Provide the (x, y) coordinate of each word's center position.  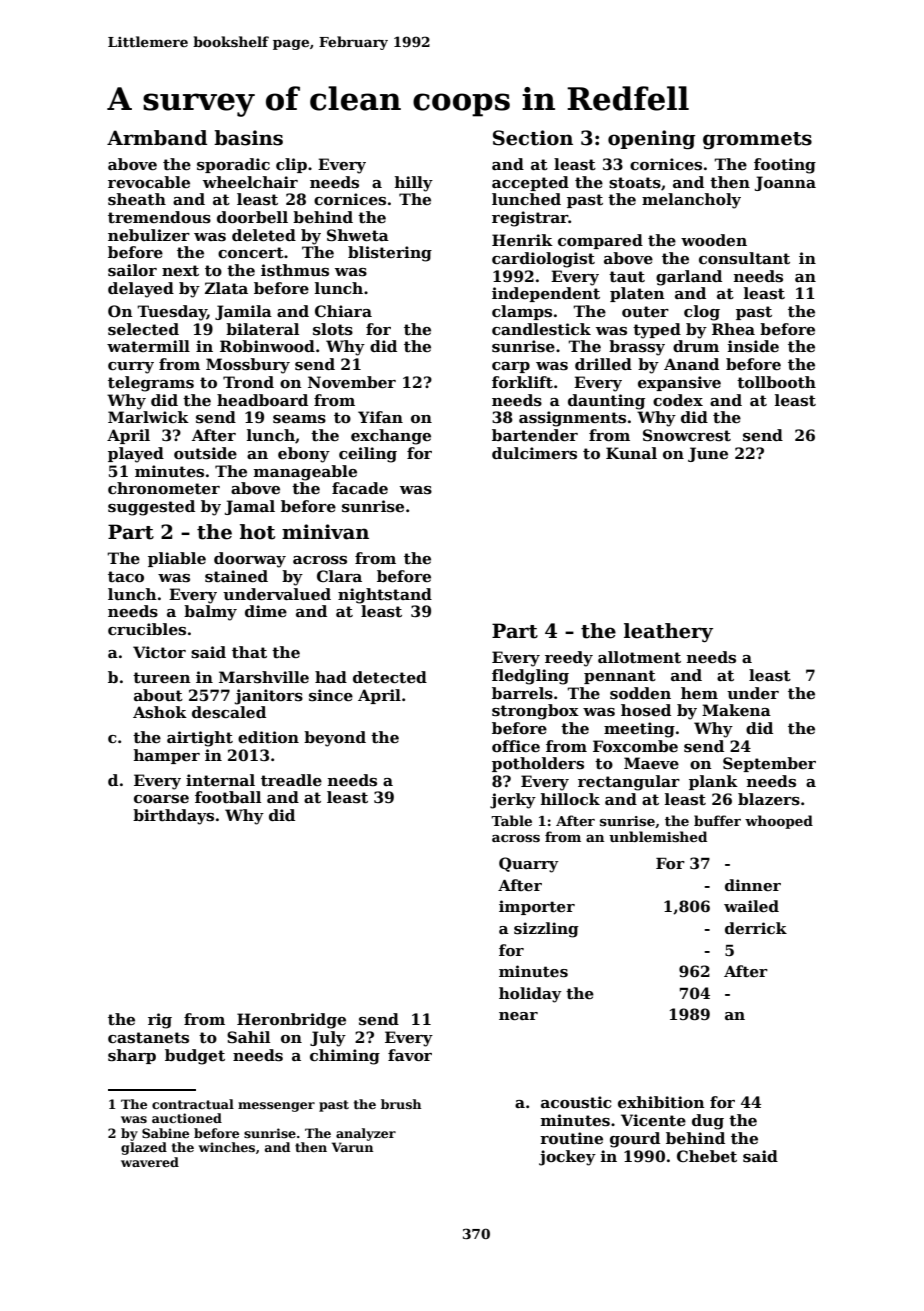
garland (689, 278)
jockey (567, 1158)
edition (268, 737)
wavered (150, 1162)
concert (251, 252)
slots (333, 329)
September (769, 764)
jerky (513, 801)
